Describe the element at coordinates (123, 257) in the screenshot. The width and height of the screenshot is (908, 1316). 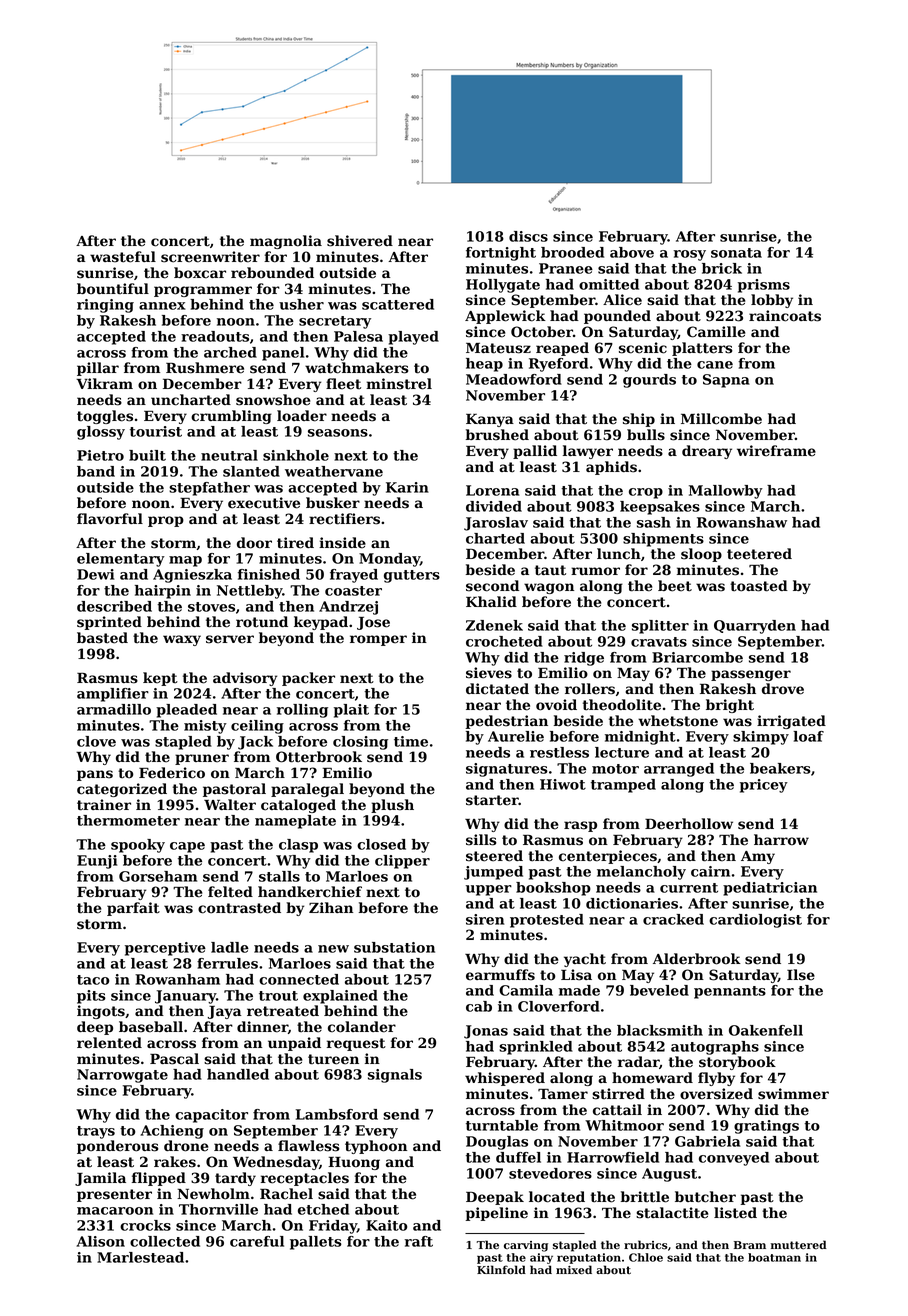
I see `wasteful` at that location.
